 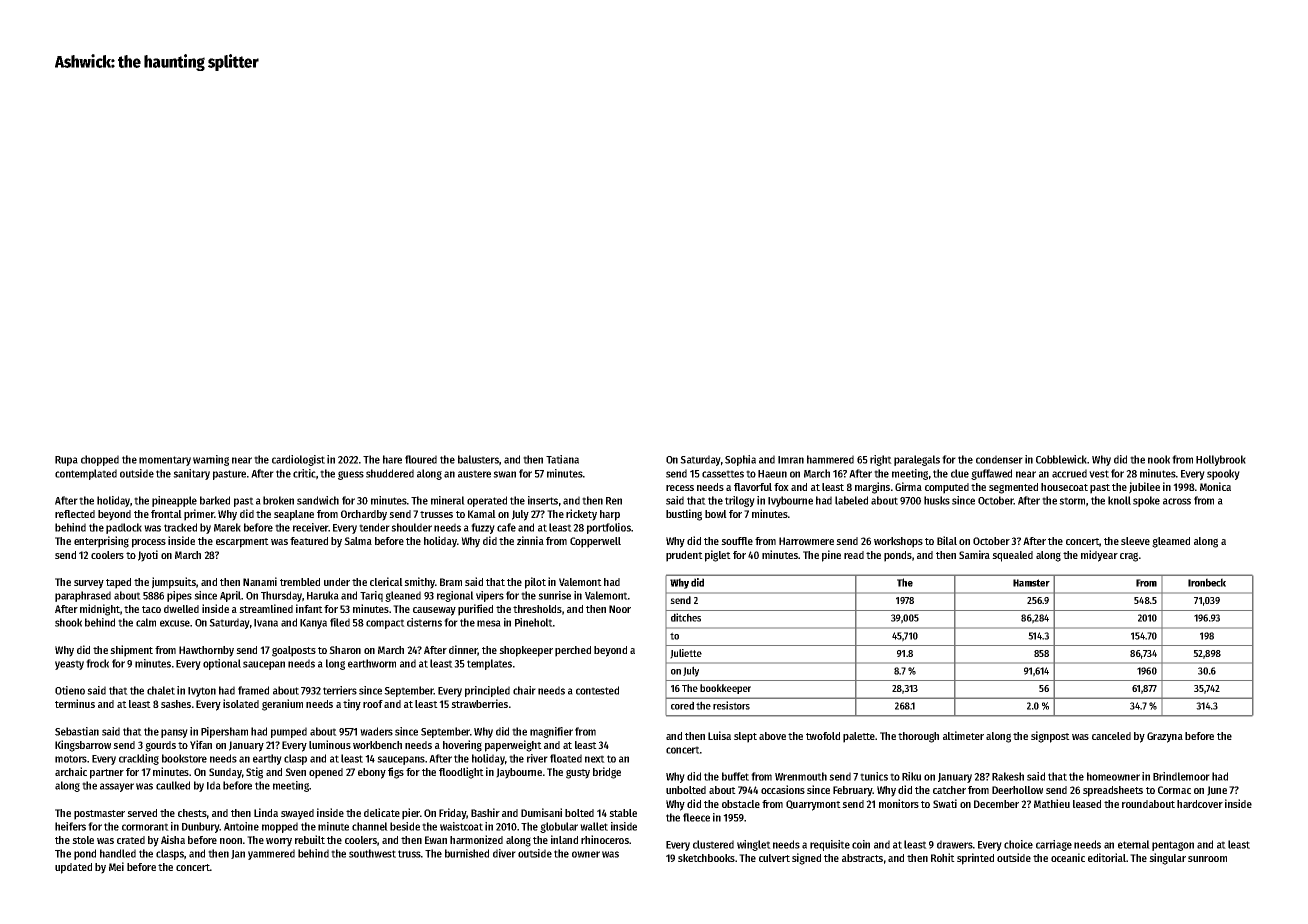 I want to click on templates, so click(x=489, y=664).
